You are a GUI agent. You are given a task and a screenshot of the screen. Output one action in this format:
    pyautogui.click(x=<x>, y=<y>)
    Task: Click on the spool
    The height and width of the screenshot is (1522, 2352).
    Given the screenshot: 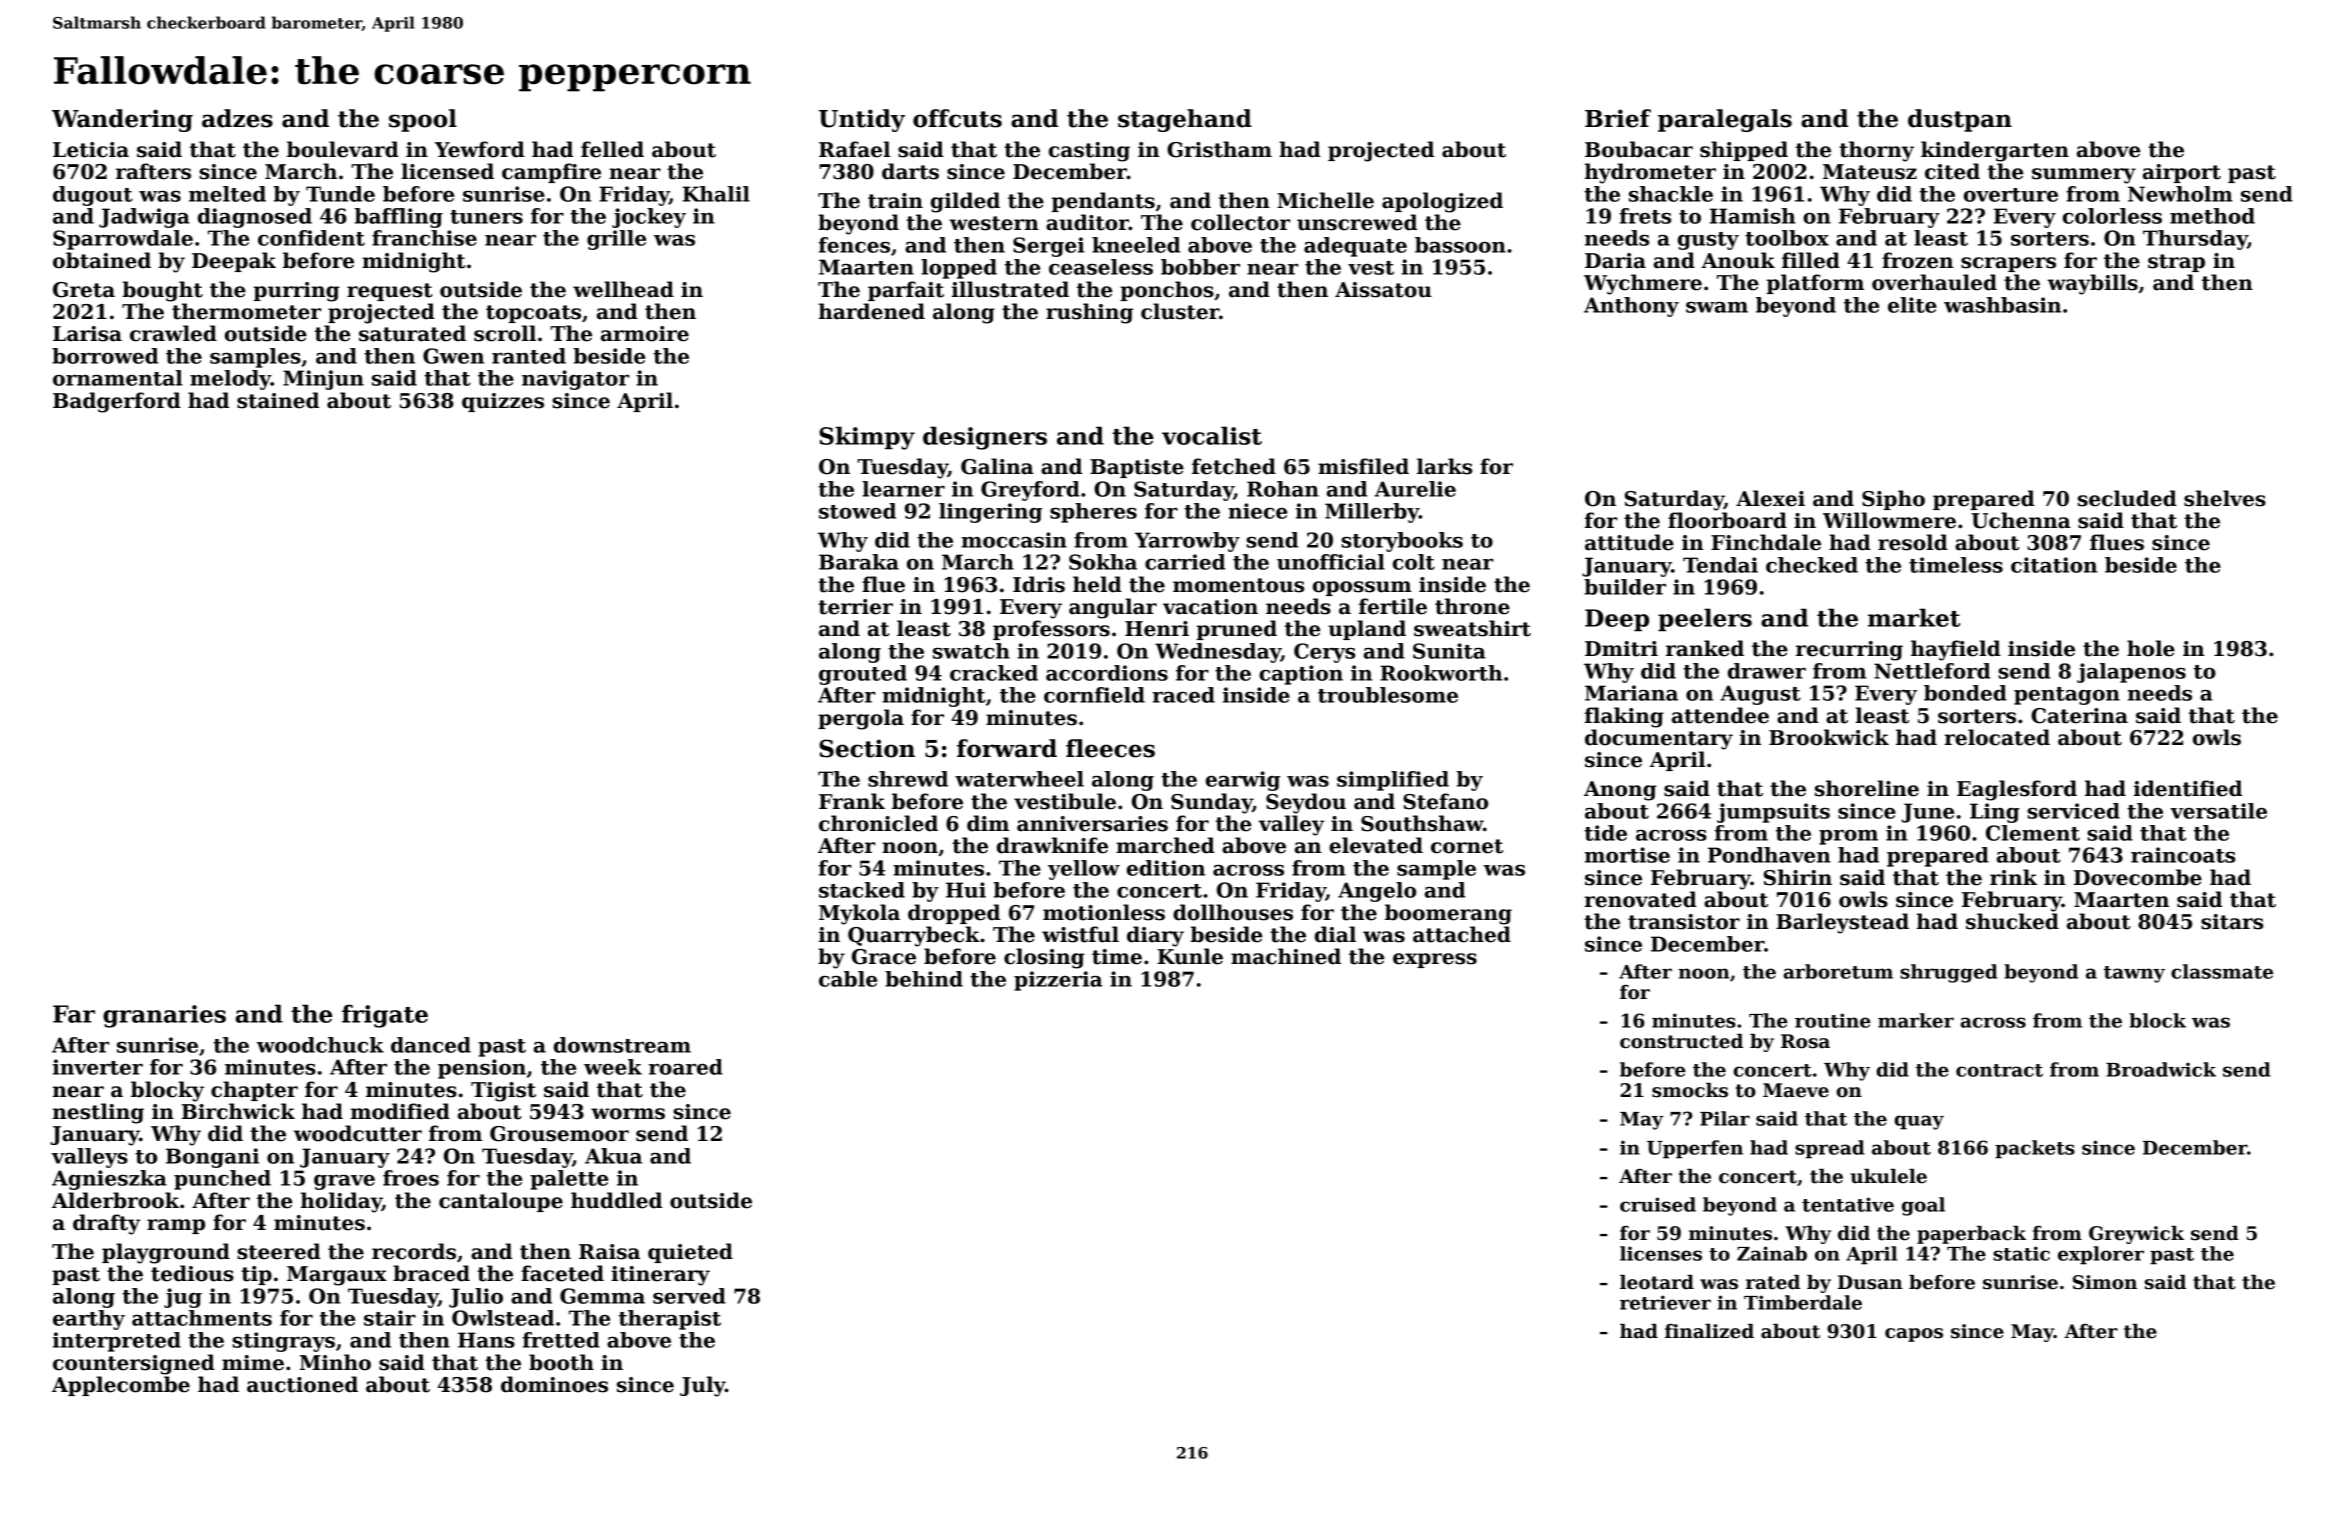 What is the action you would take?
    pyautogui.click(x=423, y=120)
